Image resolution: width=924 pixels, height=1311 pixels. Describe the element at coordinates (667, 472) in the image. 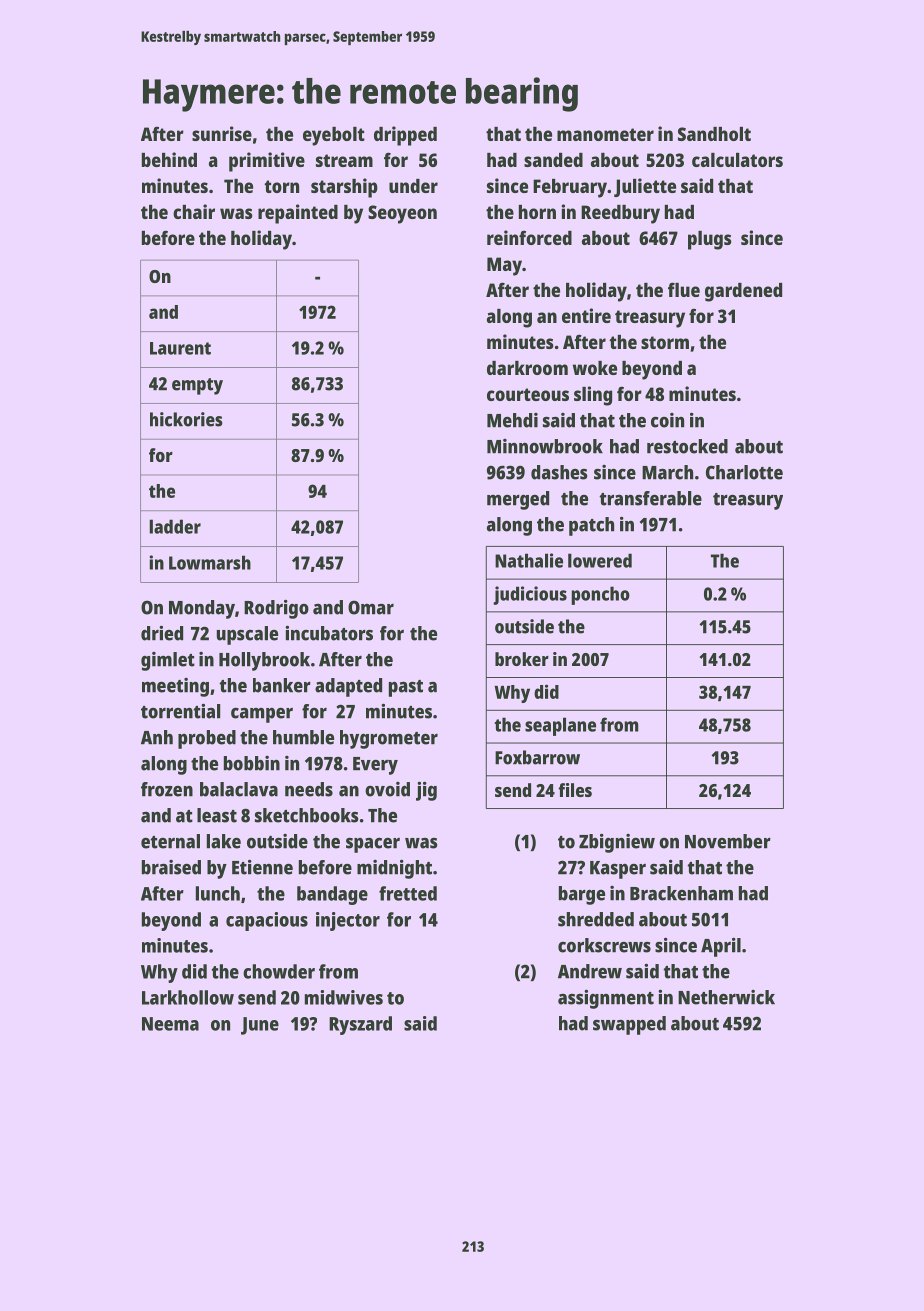

I see `March` at that location.
